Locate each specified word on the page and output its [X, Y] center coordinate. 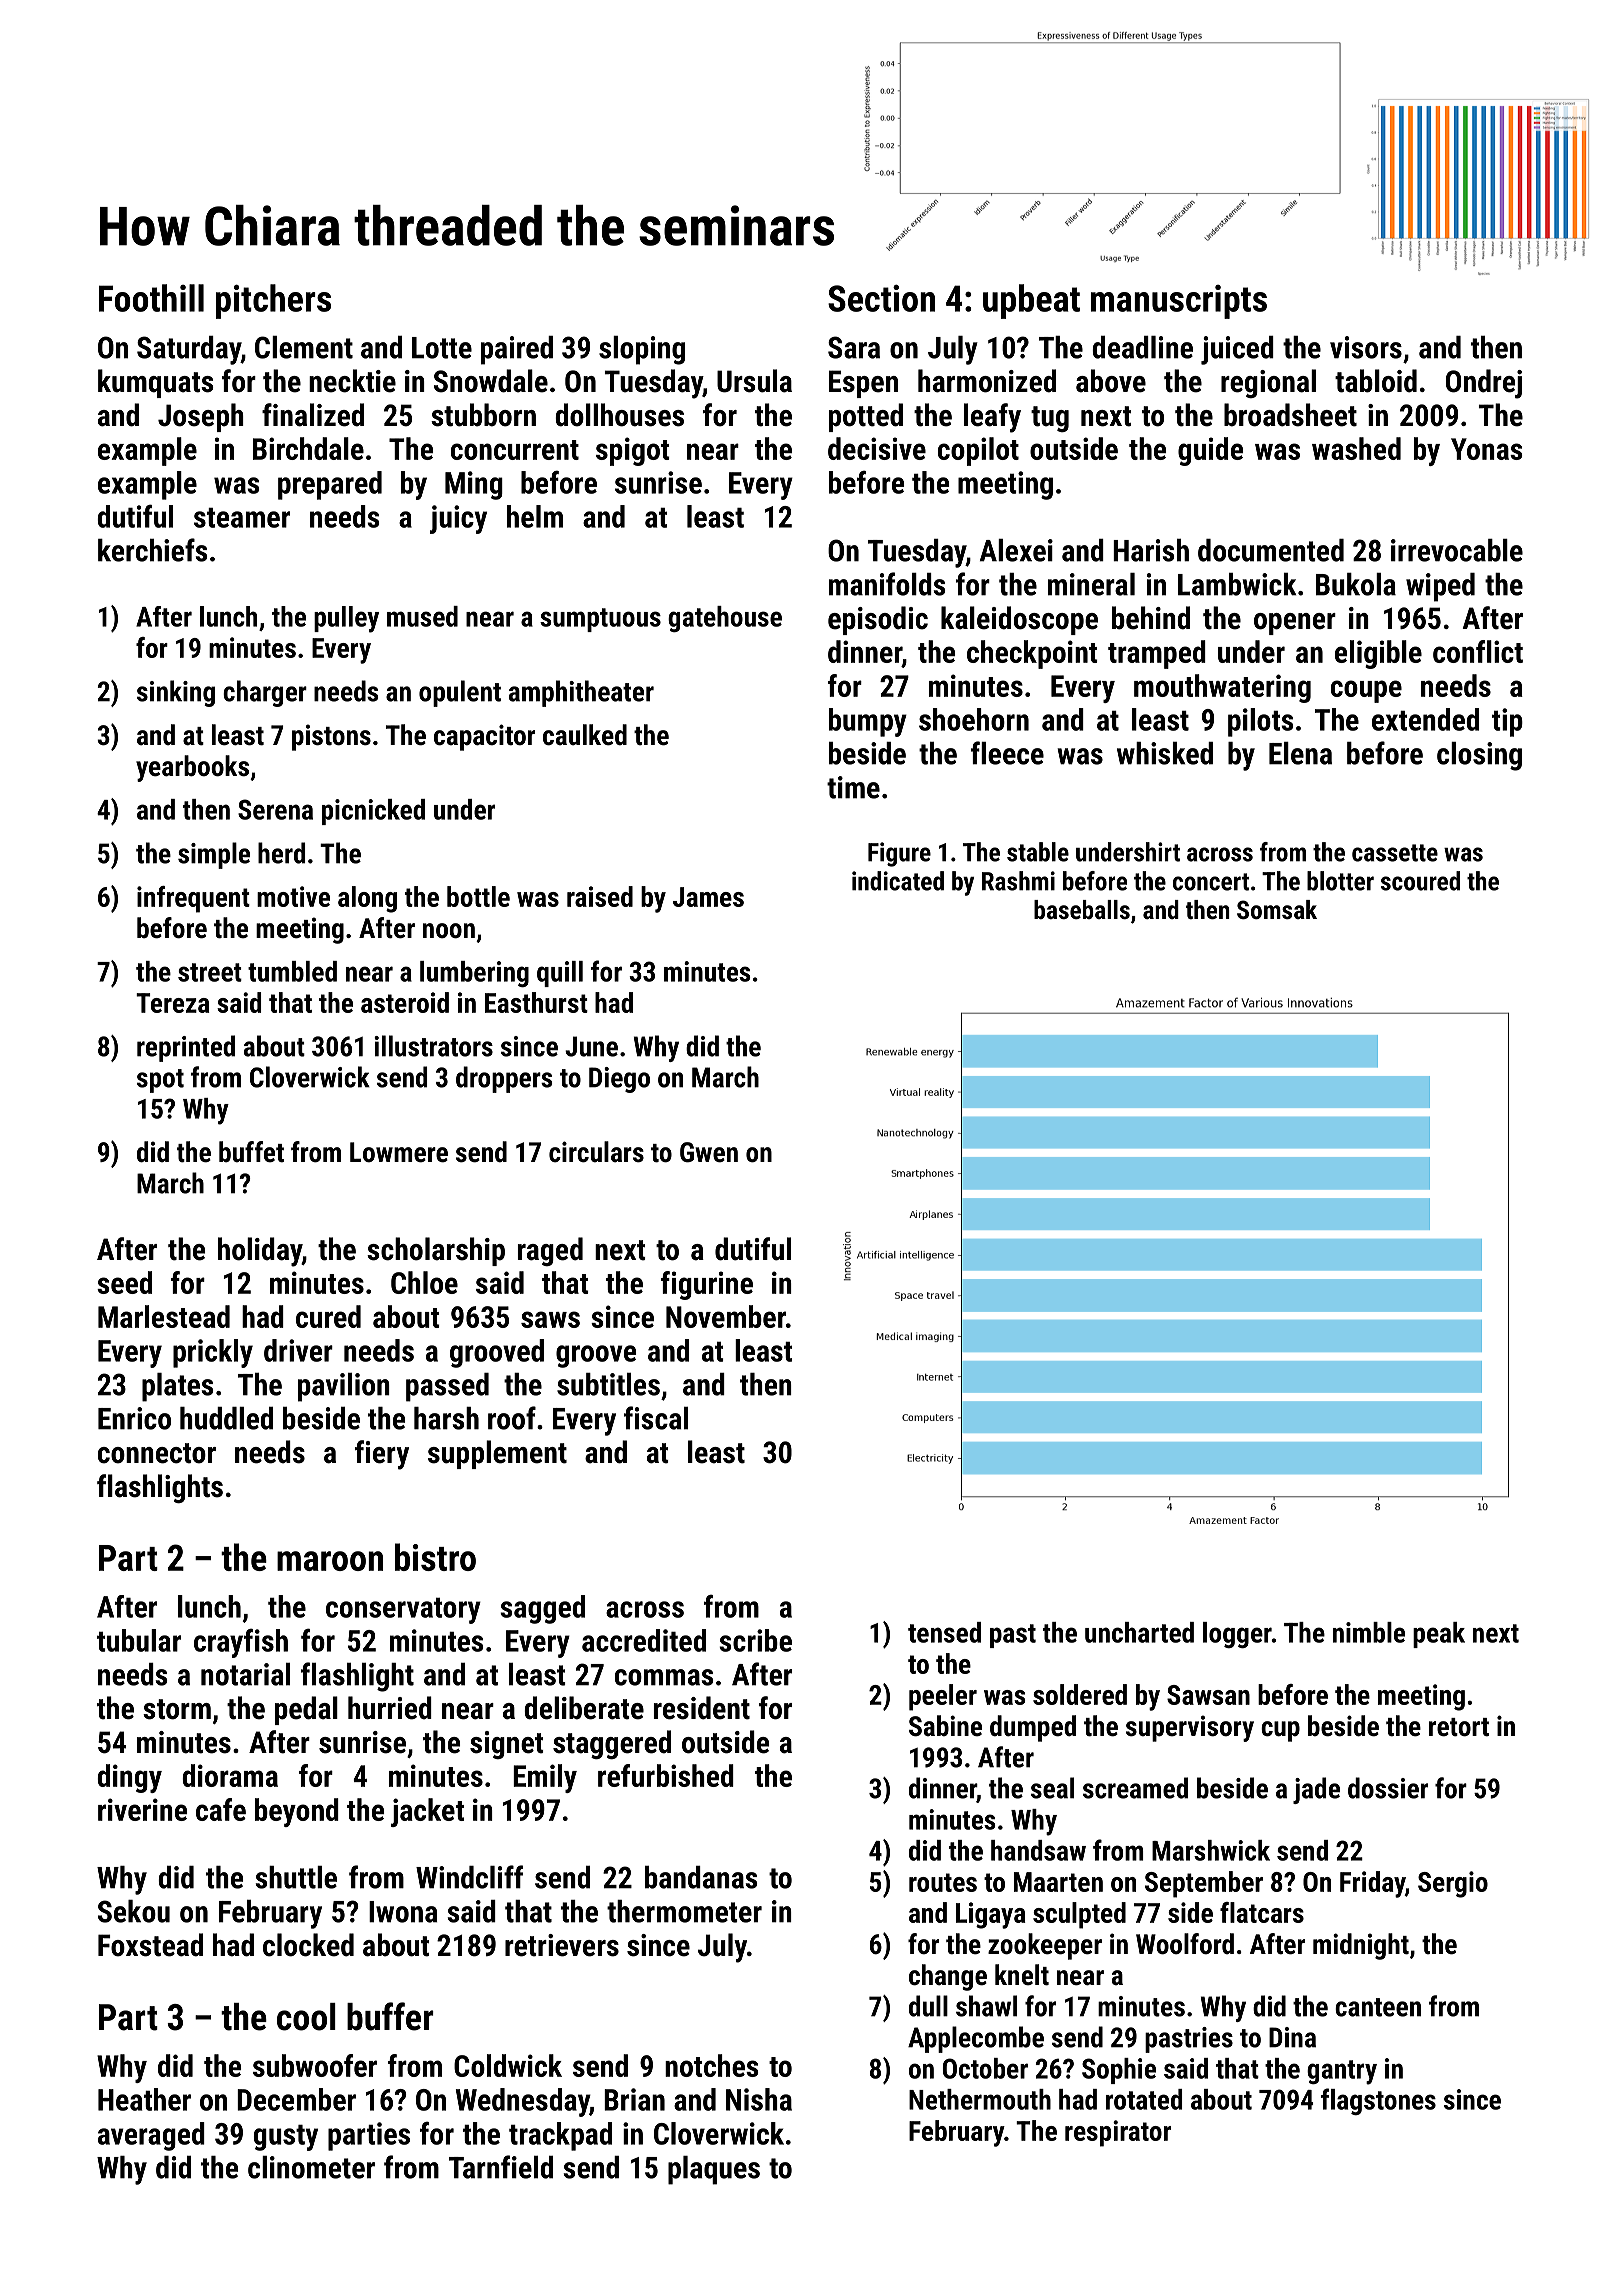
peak [1439, 1635]
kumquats [156, 383]
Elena [1300, 753]
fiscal [656, 1418]
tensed [944, 1632]
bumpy [868, 722]
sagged [542, 1609]
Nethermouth [980, 2099]
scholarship [436, 1251]
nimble [1369, 1632]
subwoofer [315, 2065]
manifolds [887, 584]
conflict [1478, 651]
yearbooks [192, 768]
